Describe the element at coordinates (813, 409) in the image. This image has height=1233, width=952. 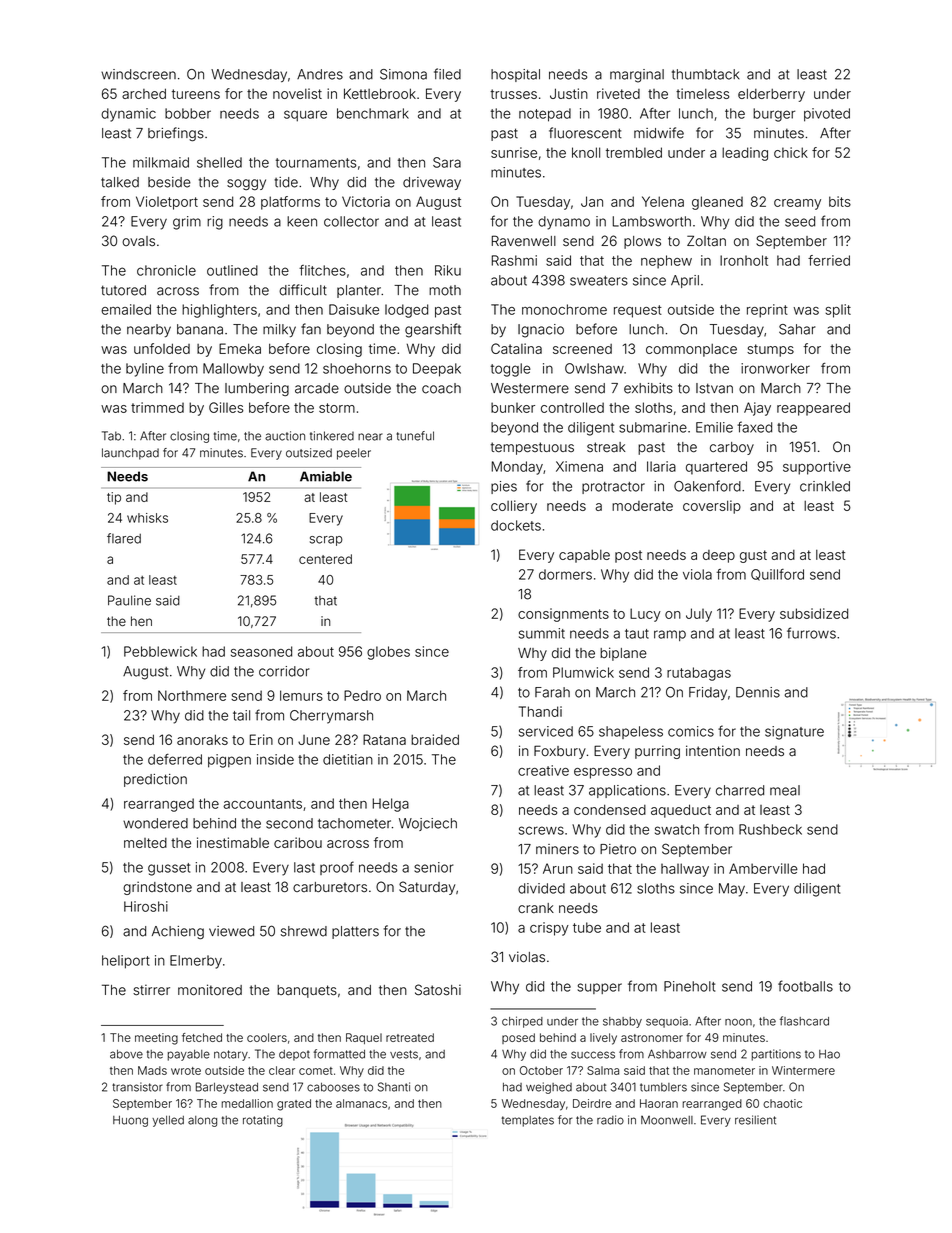
I see `reappeared` at that location.
